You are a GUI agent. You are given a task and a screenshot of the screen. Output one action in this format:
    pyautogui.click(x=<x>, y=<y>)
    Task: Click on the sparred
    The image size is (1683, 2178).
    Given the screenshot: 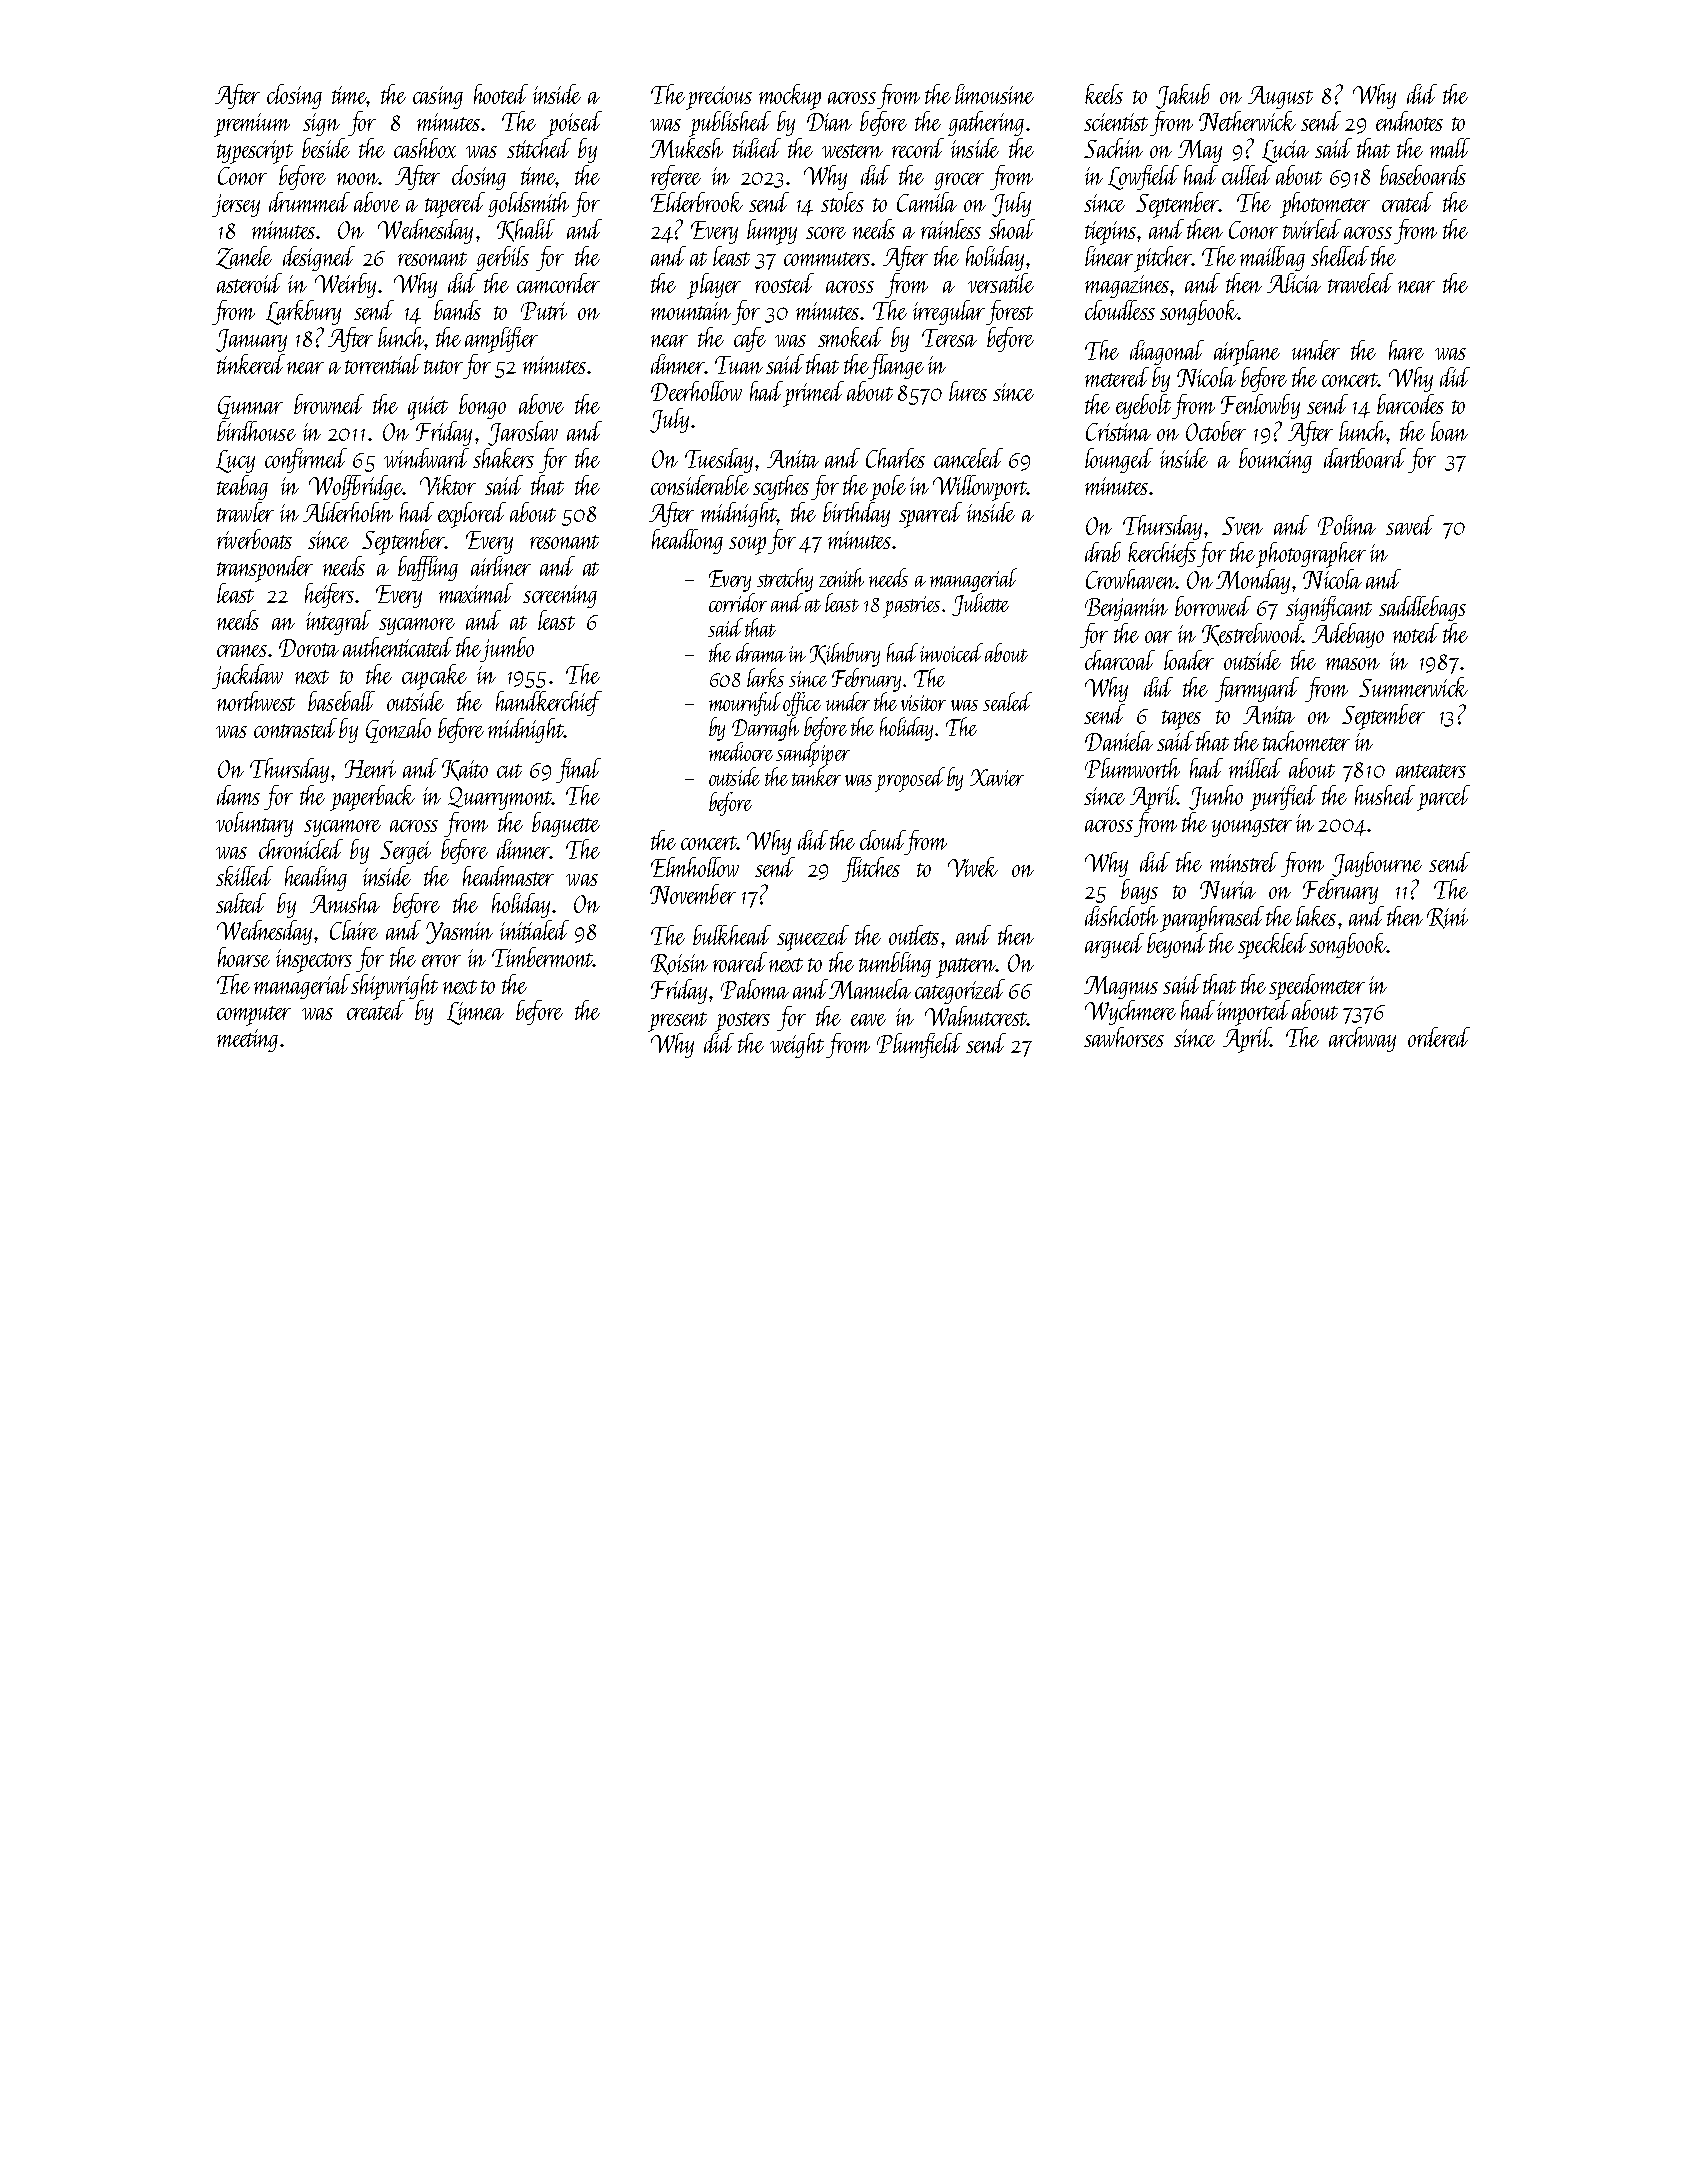 What is the action you would take?
    pyautogui.click(x=930, y=515)
